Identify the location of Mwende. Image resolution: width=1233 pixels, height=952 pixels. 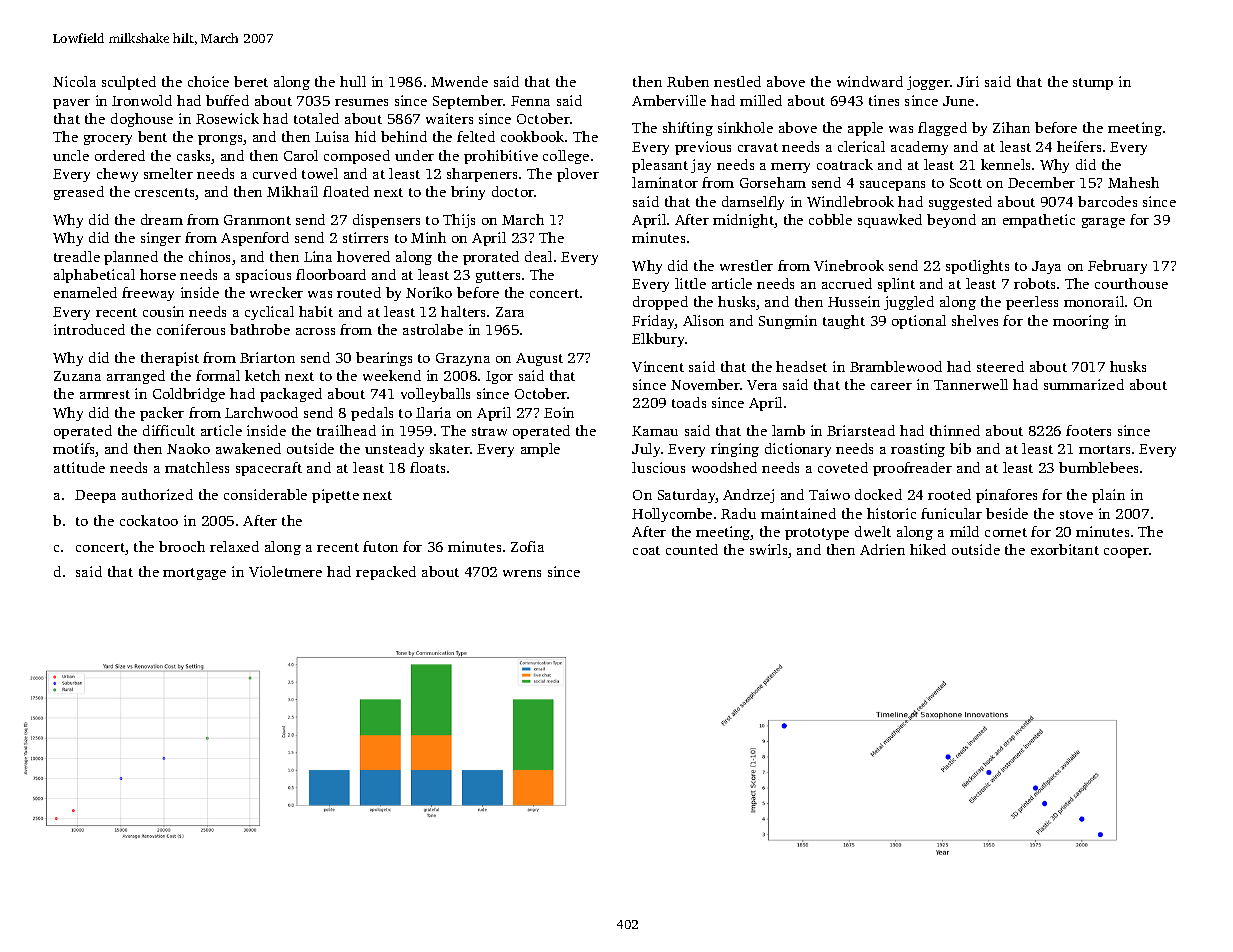
(459, 81).
